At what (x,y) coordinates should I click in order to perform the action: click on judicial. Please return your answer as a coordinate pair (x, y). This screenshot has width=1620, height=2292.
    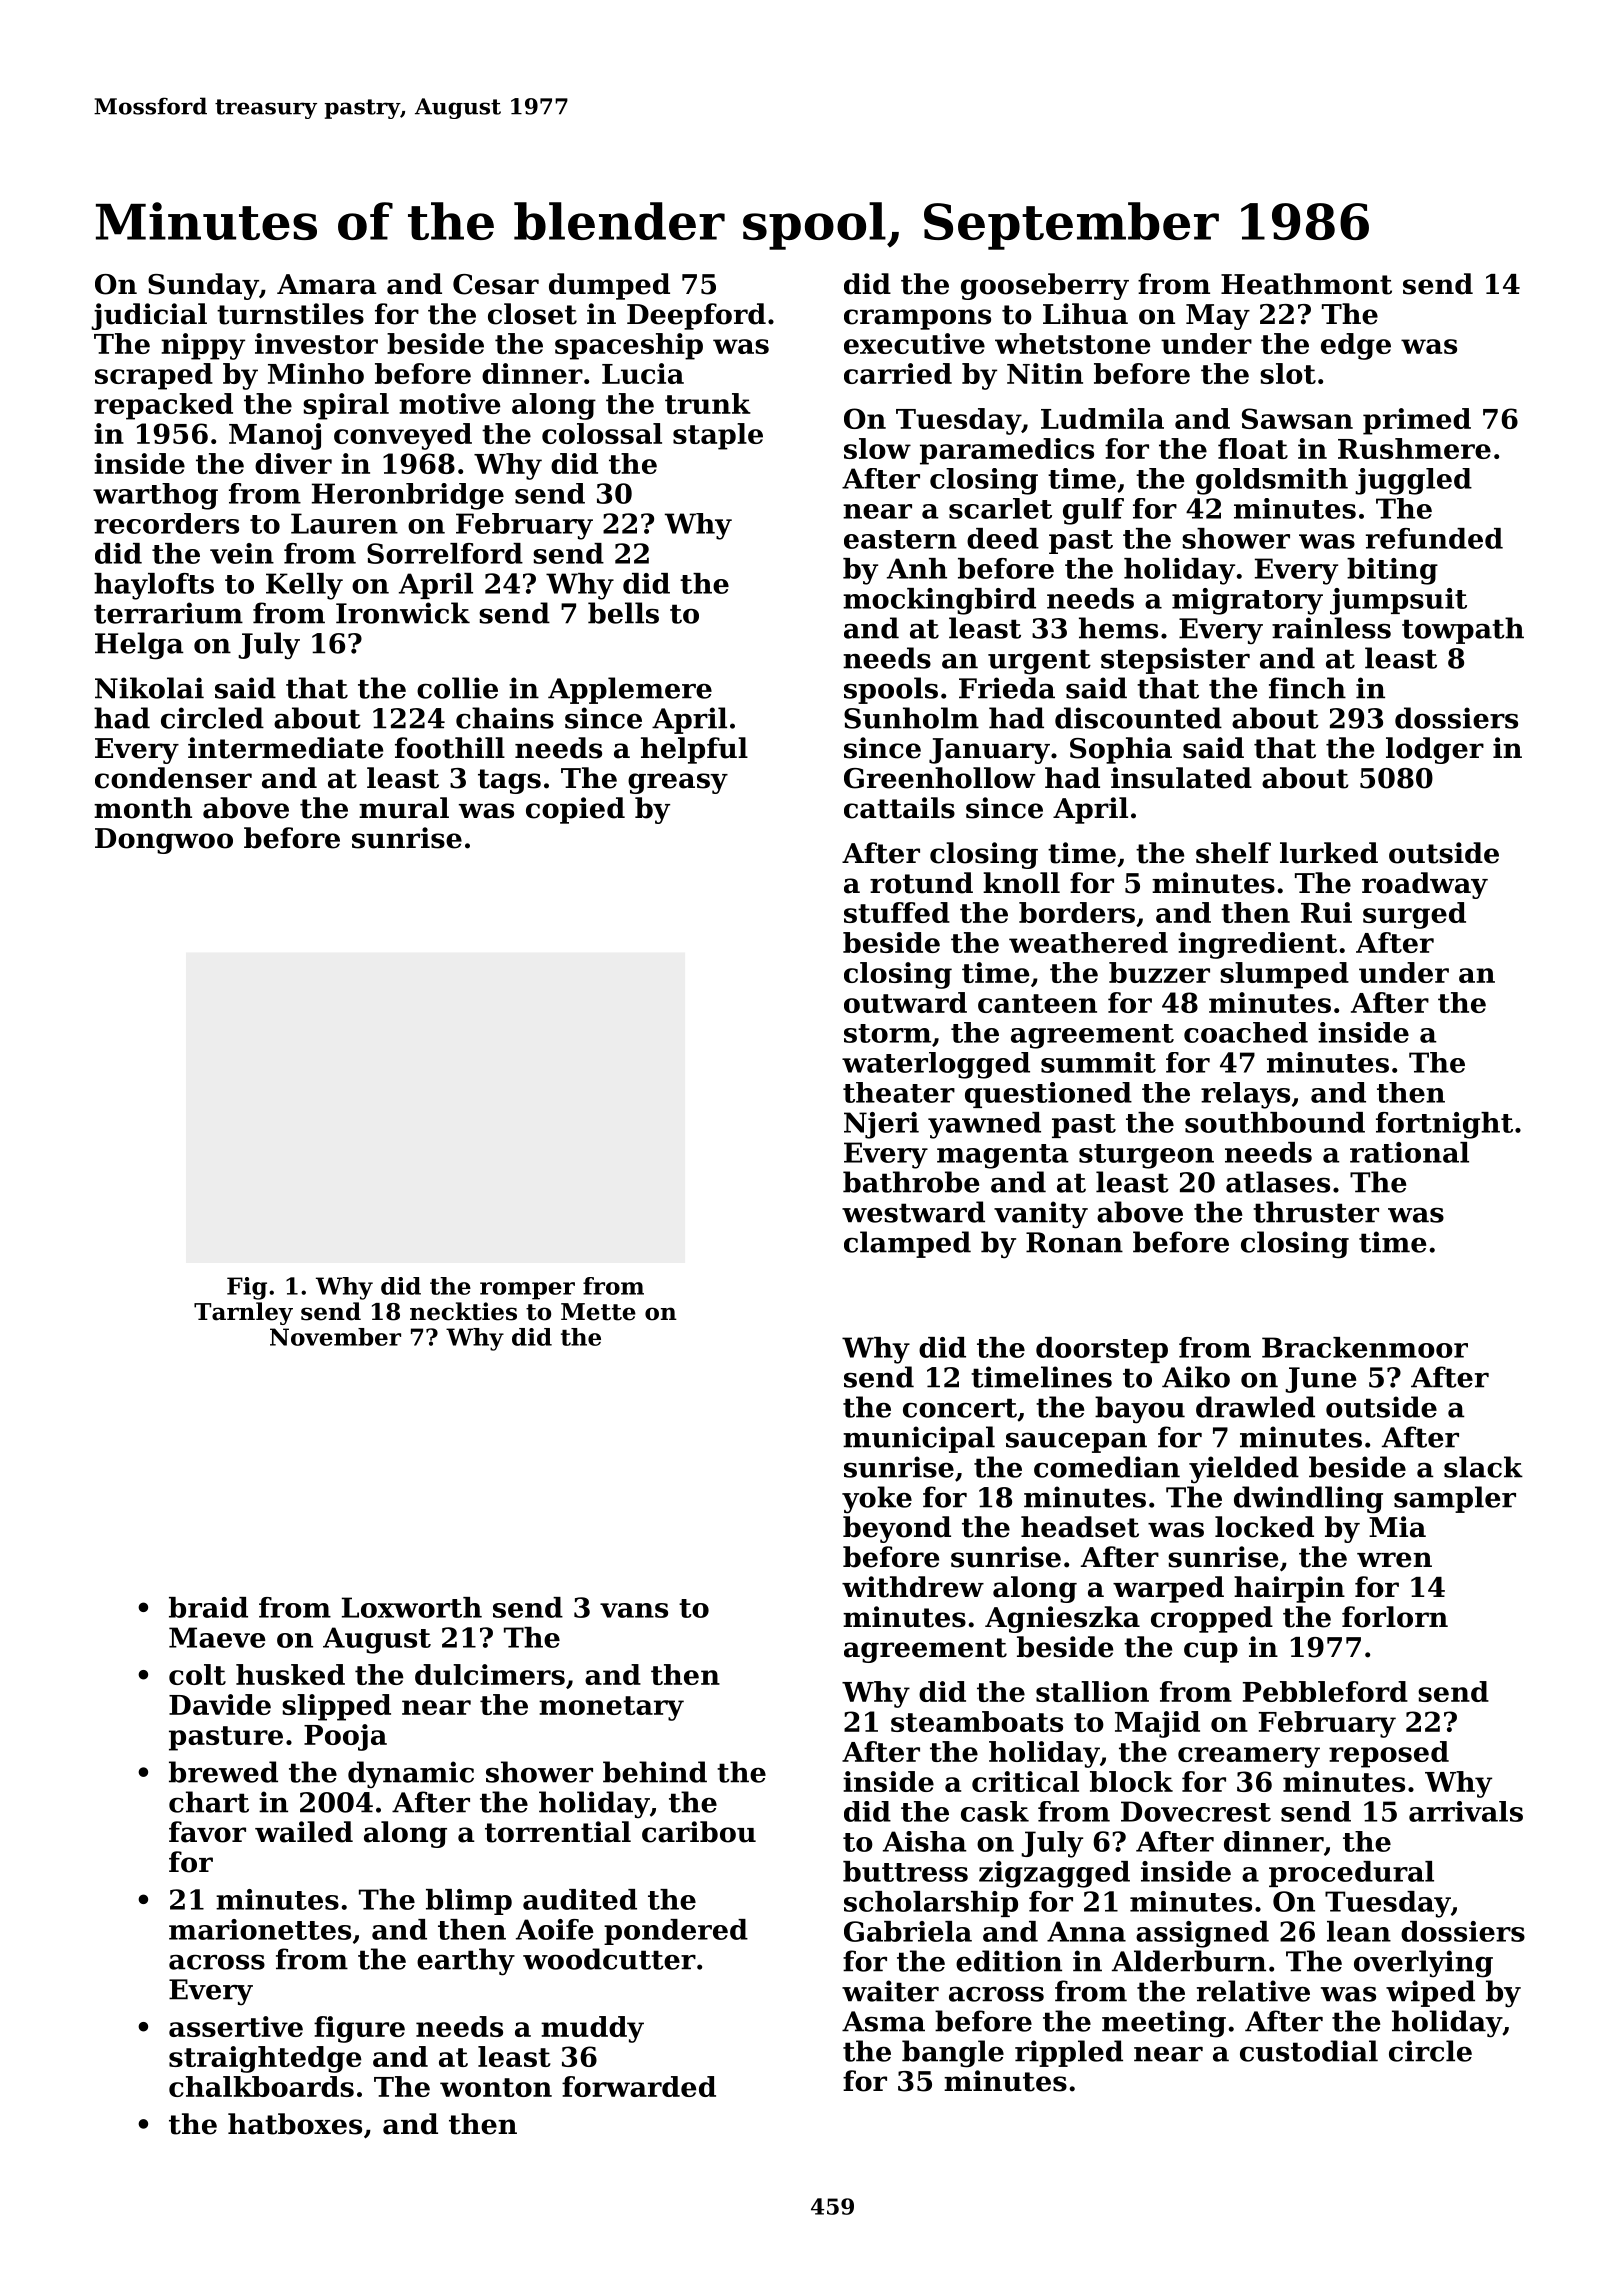
    Looking at the image, I should click on (149, 316).
